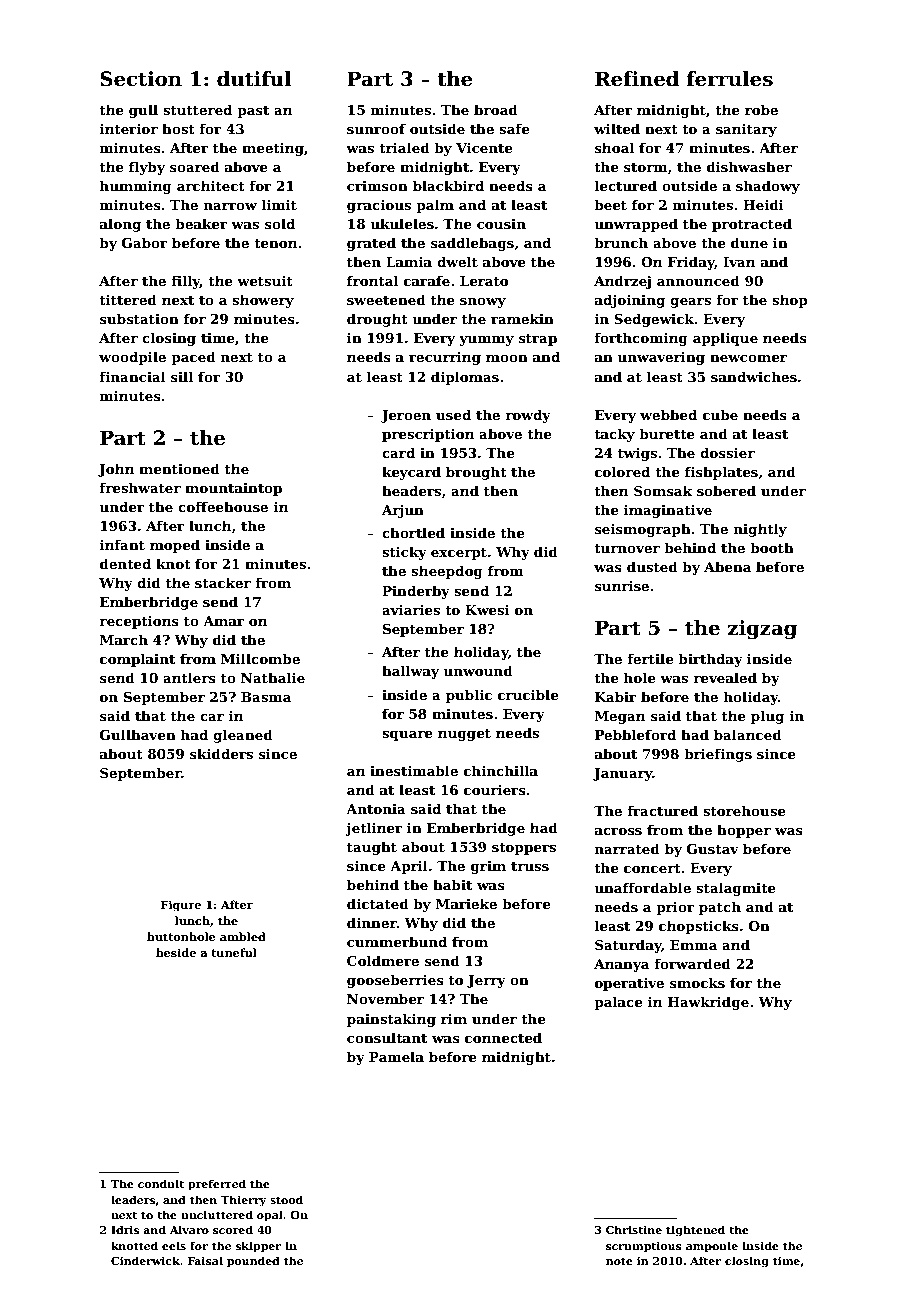 This screenshot has height=1316, width=908. I want to click on webbed, so click(668, 414).
